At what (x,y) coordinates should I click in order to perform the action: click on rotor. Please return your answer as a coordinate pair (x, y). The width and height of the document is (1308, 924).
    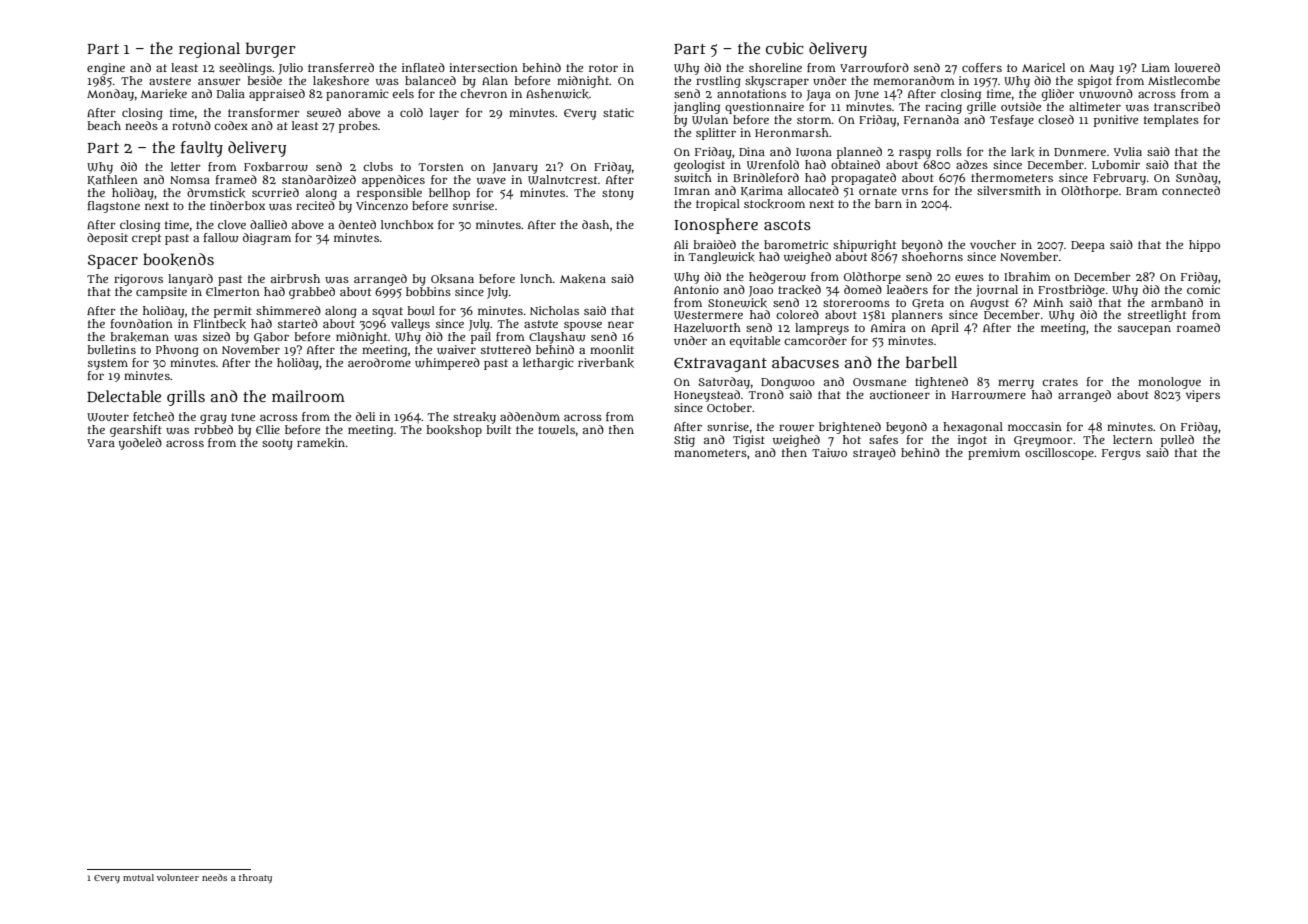
    Looking at the image, I should click on (603, 68).
